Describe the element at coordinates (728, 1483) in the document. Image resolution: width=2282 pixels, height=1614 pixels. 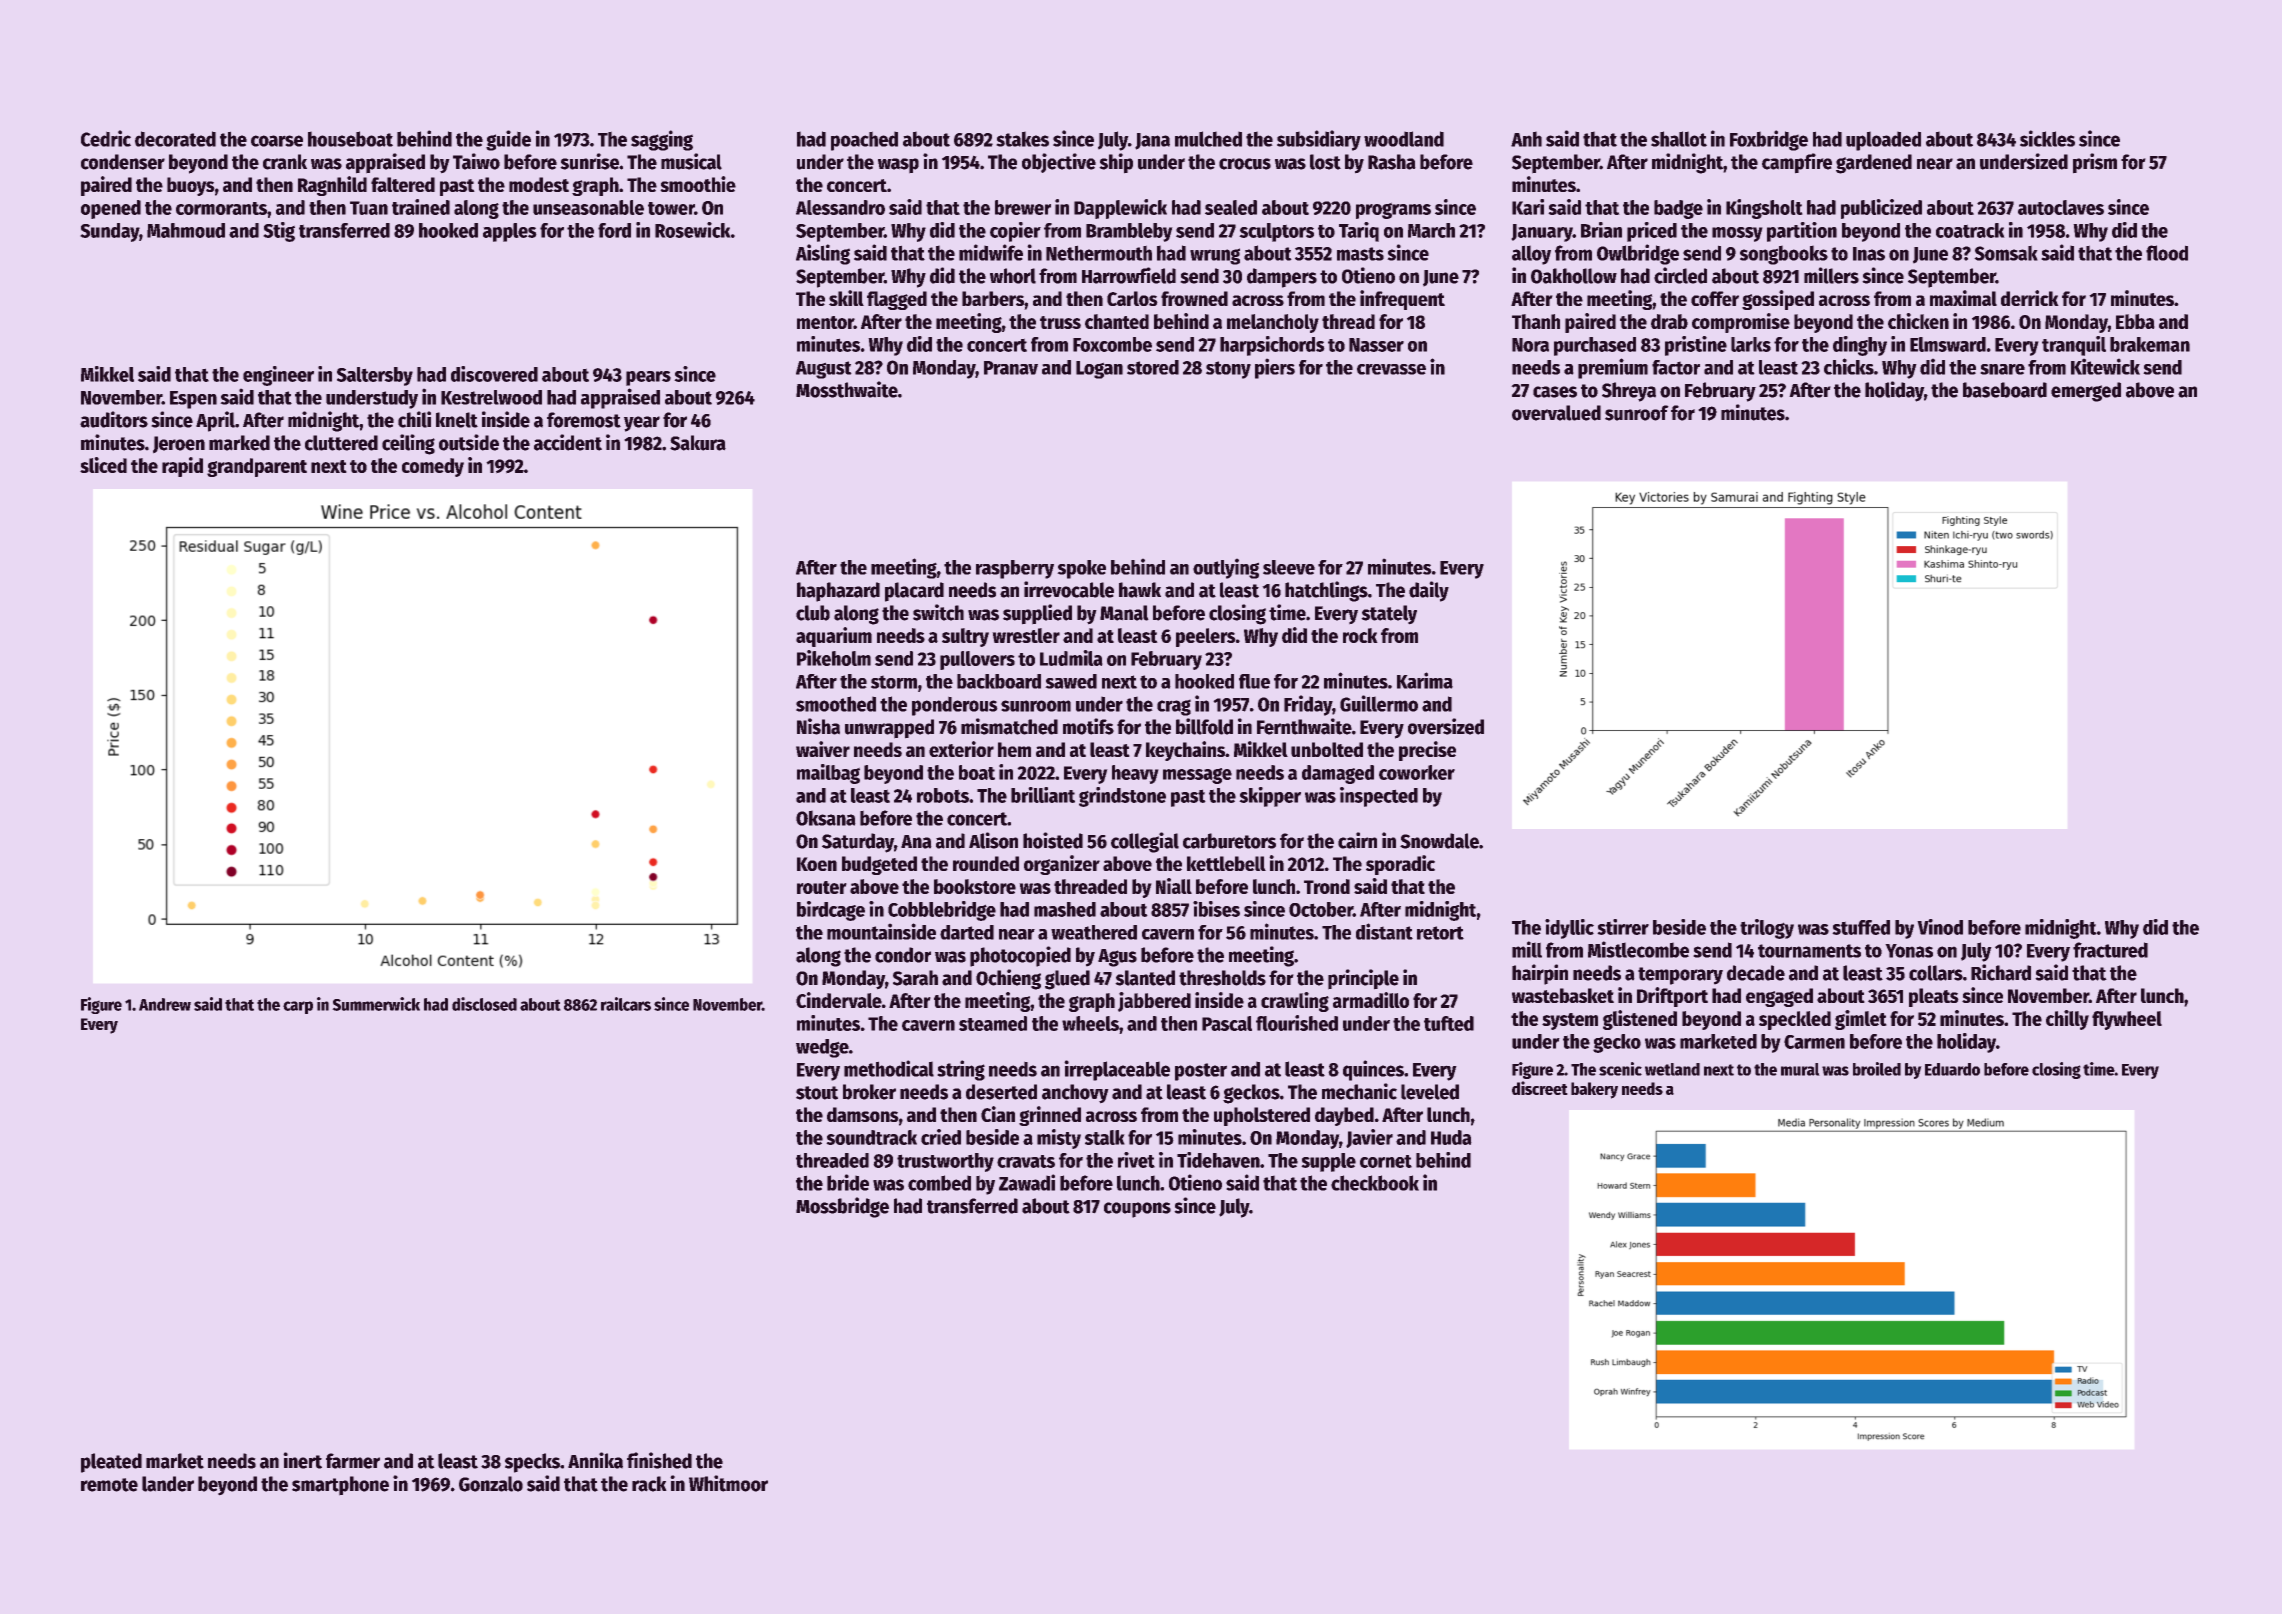
I see `Whitmoor` at that location.
